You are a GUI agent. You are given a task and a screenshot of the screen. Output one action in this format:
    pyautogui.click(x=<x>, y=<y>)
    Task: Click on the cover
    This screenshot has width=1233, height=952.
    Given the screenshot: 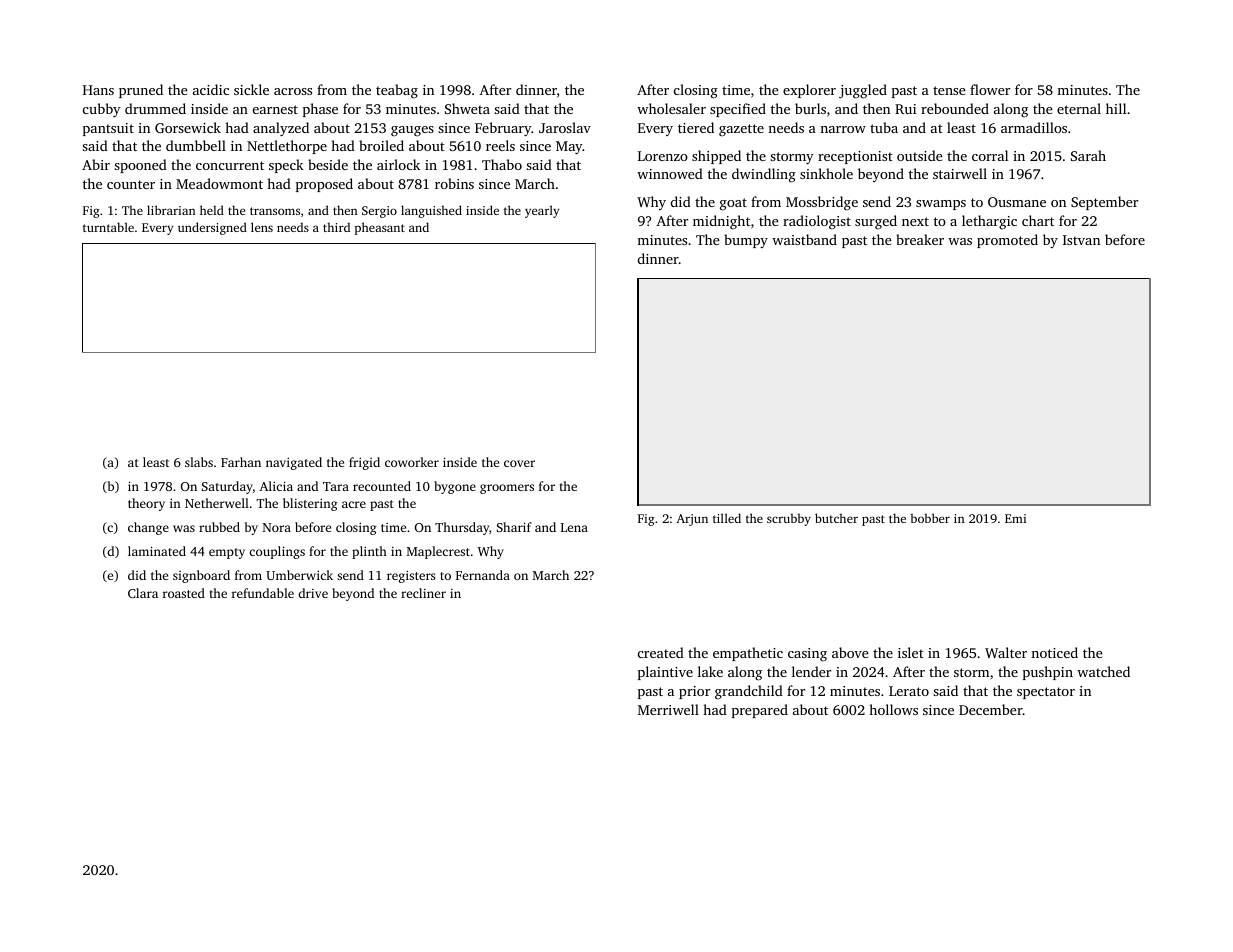 What is the action you would take?
    pyautogui.click(x=519, y=463)
